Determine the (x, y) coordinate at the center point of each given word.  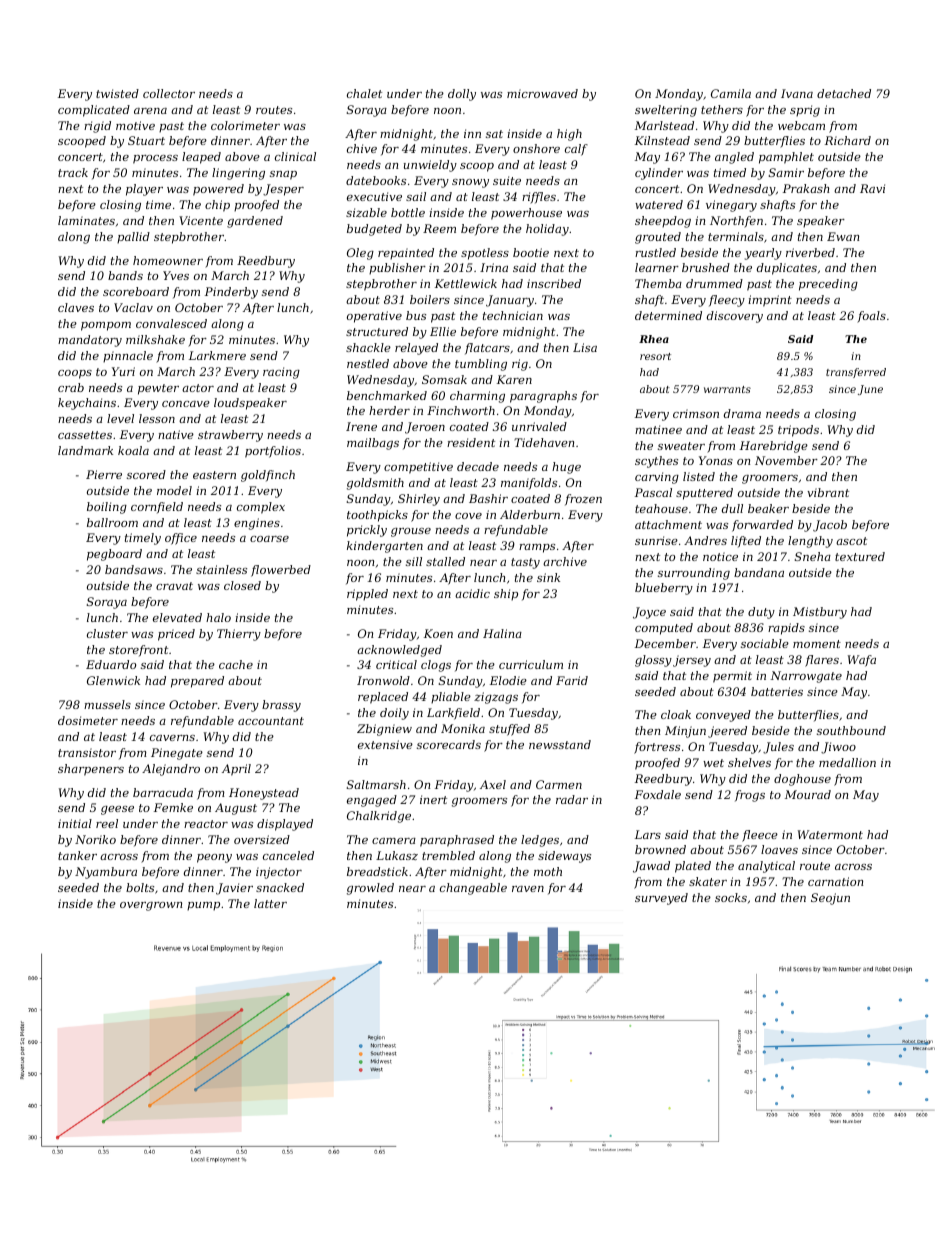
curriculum (531, 664)
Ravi (872, 188)
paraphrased (457, 841)
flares (822, 661)
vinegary (731, 206)
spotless (485, 254)
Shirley (419, 500)
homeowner (168, 260)
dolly (462, 95)
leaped (201, 158)
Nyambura (106, 873)
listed (699, 476)
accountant (271, 721)
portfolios (273, 452)
